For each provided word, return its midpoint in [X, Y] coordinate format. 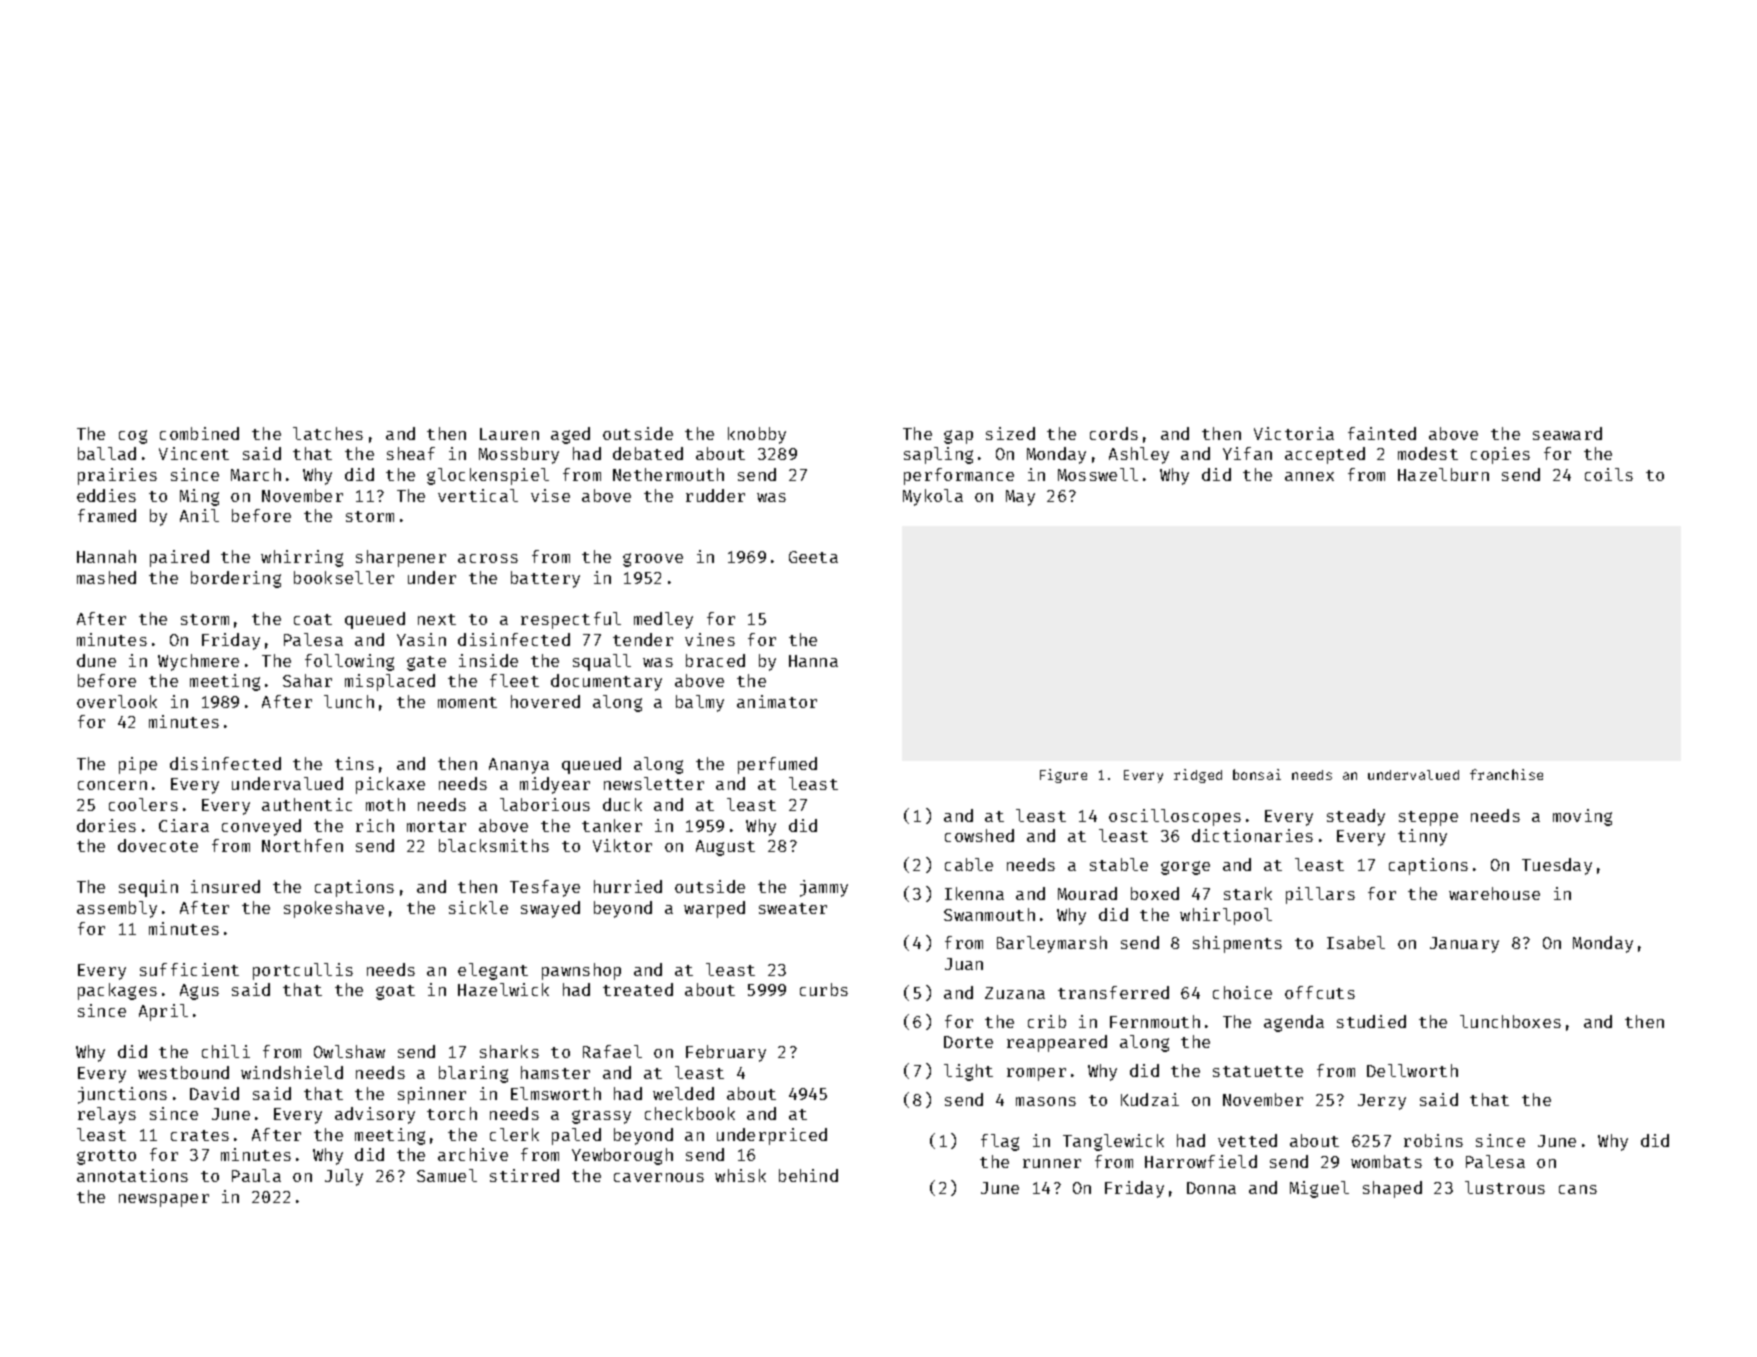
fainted [1382, 433]
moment [467, 702]
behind [808, 1175]
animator [777, 701]
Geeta [813, 557]
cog [133, 437]
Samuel [447, 1175]
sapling [938, 455]
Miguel [1319, 1189]
